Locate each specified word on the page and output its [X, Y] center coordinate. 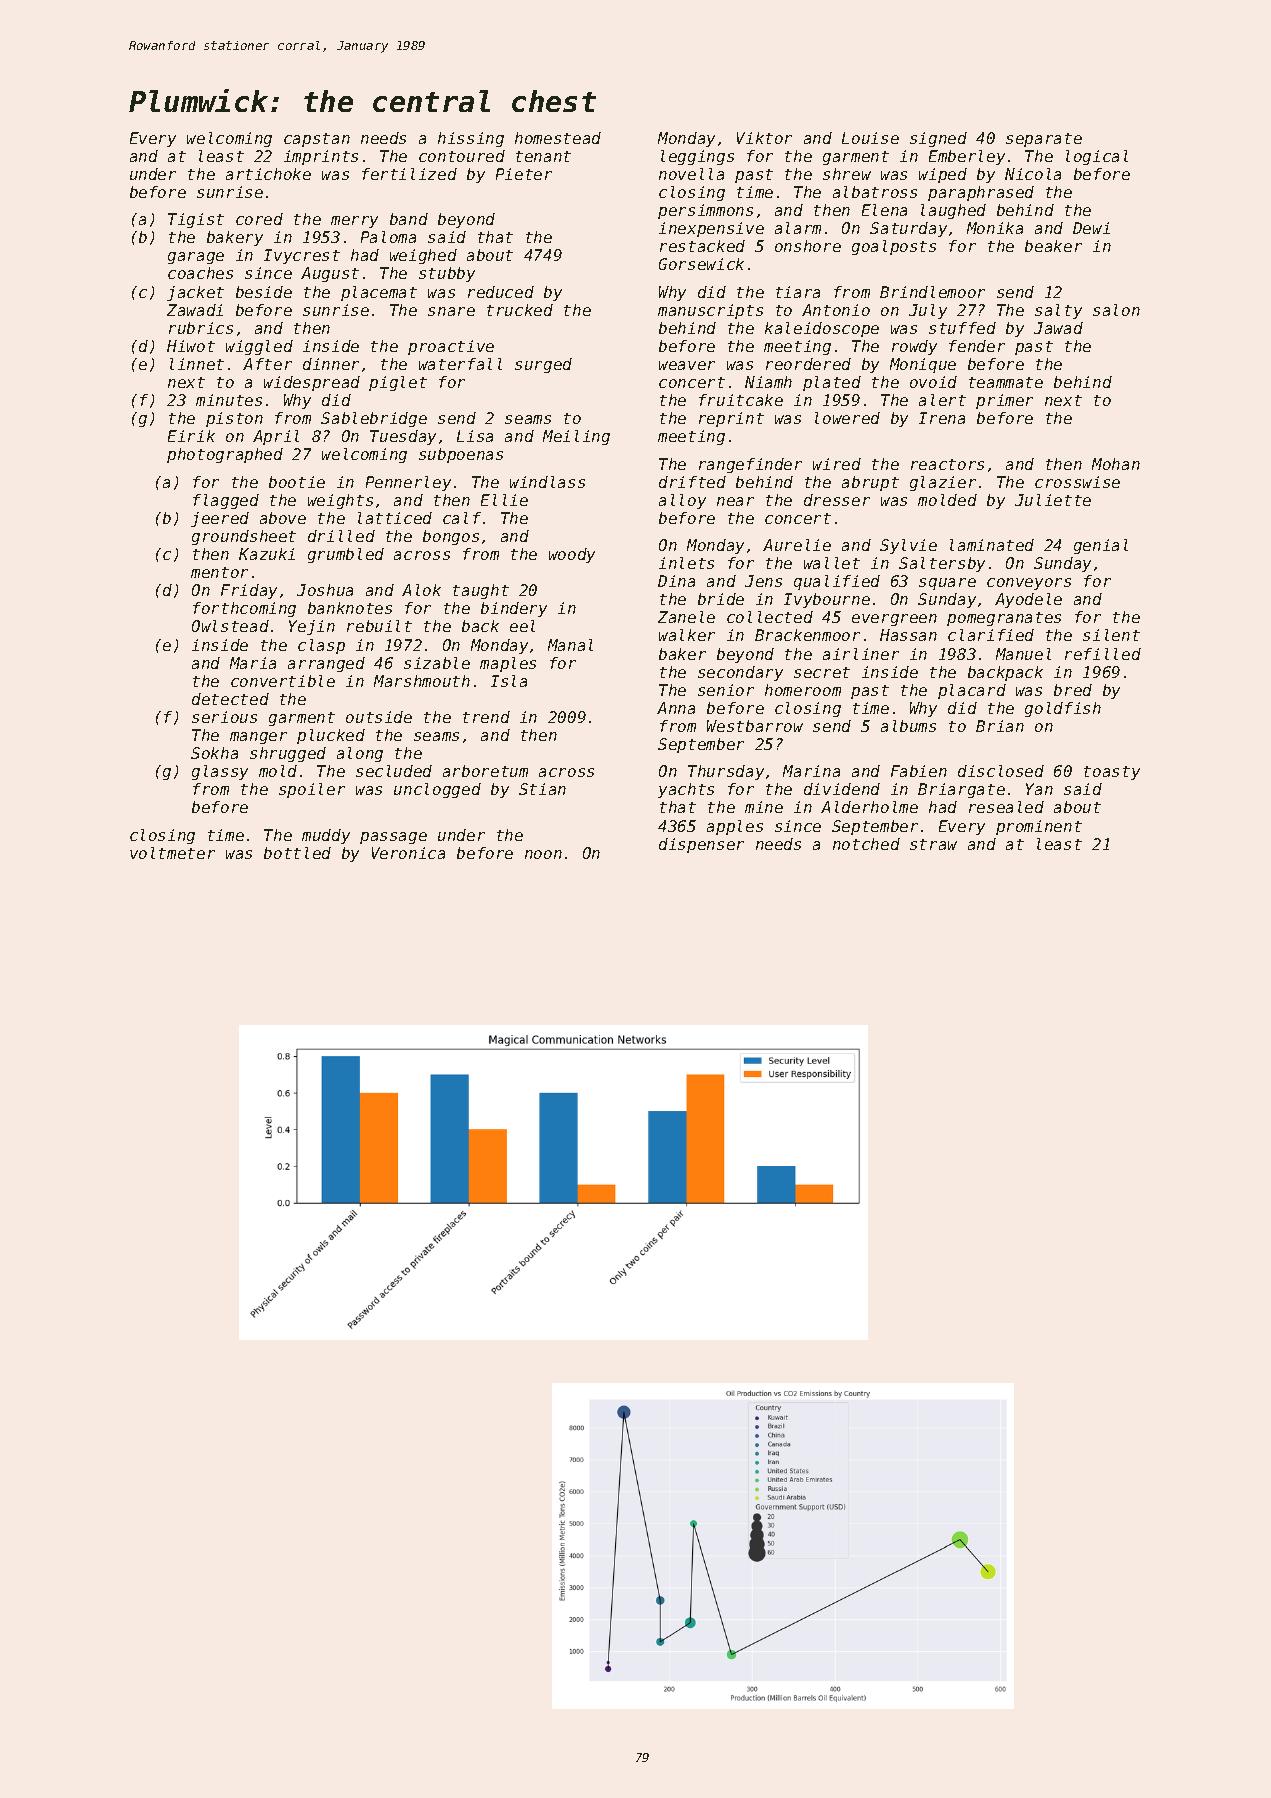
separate [1044, 140]
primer [1004, 401]
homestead [558, 138]
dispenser [701, 845]
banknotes [350, 608]
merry [354, 222]
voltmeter [172, 853]
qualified [837, 582]
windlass [547, 482]
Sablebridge [374, 419]
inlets [686, 563]
